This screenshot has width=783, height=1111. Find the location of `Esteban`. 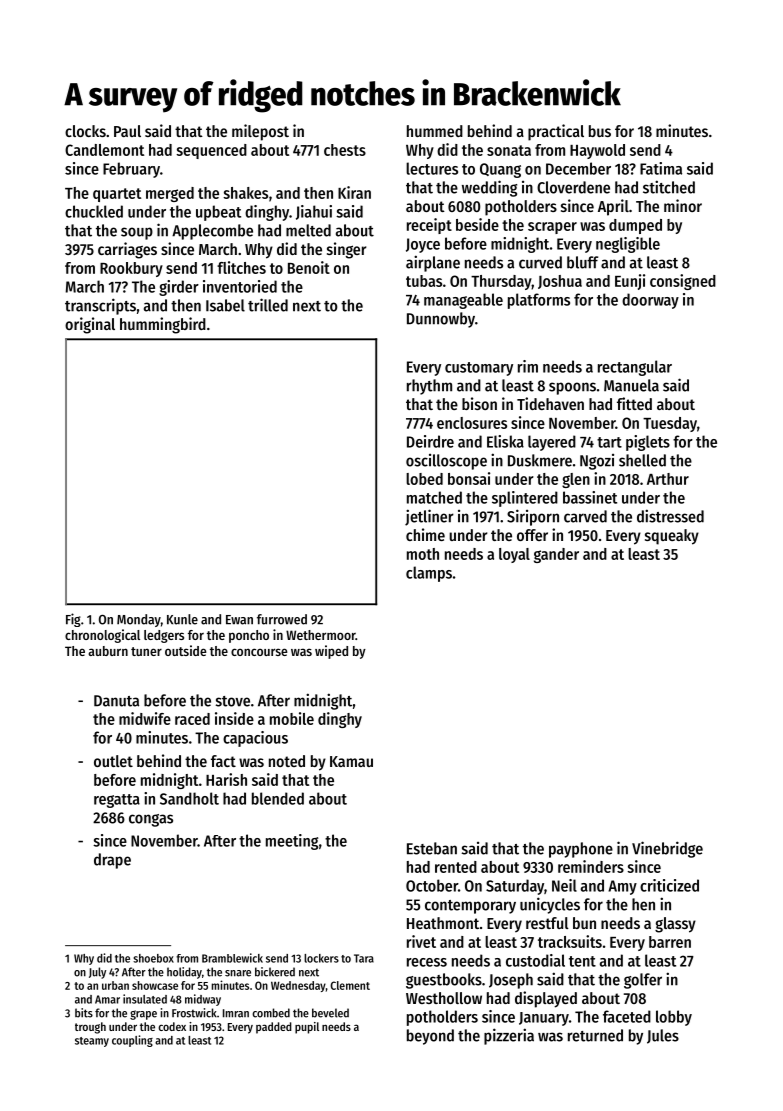

Esteban is located at coordinates (432, 848).
